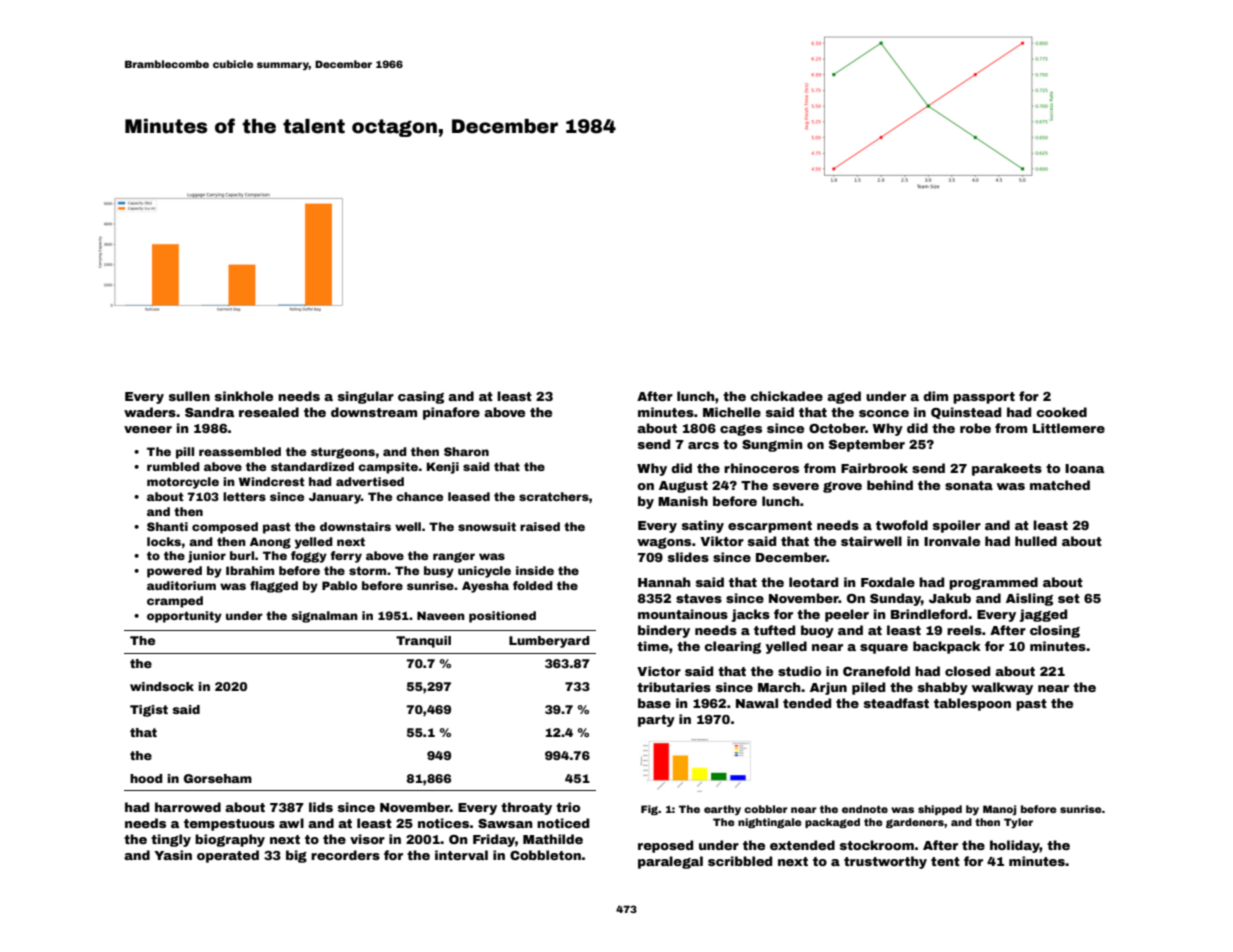 The width and height of the image is (1233, 952). Describe the element at coordinates (244, 496) in the image. I see `letters` at that location.
